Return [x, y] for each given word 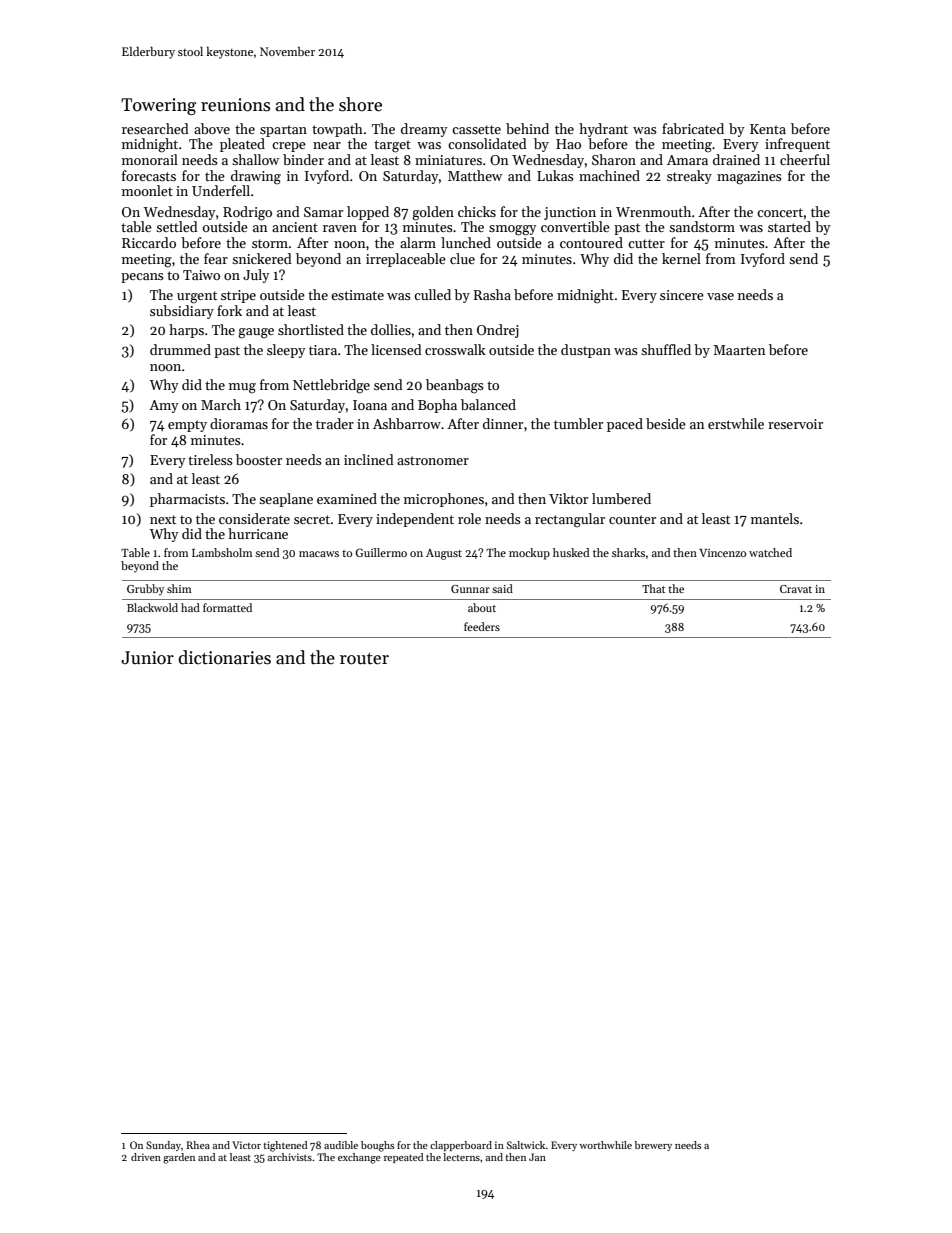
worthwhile [605, 1145]
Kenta [768, 129]
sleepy [286, 351]
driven [146, 1157]
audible [341, 1145]
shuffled [666, 349]
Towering [158, 106]
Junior [147, 658]
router [364, 659]
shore [360, 104]
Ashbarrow [407, 423]
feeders [482, 626]
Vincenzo [722, 553]
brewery [653, 1146]
